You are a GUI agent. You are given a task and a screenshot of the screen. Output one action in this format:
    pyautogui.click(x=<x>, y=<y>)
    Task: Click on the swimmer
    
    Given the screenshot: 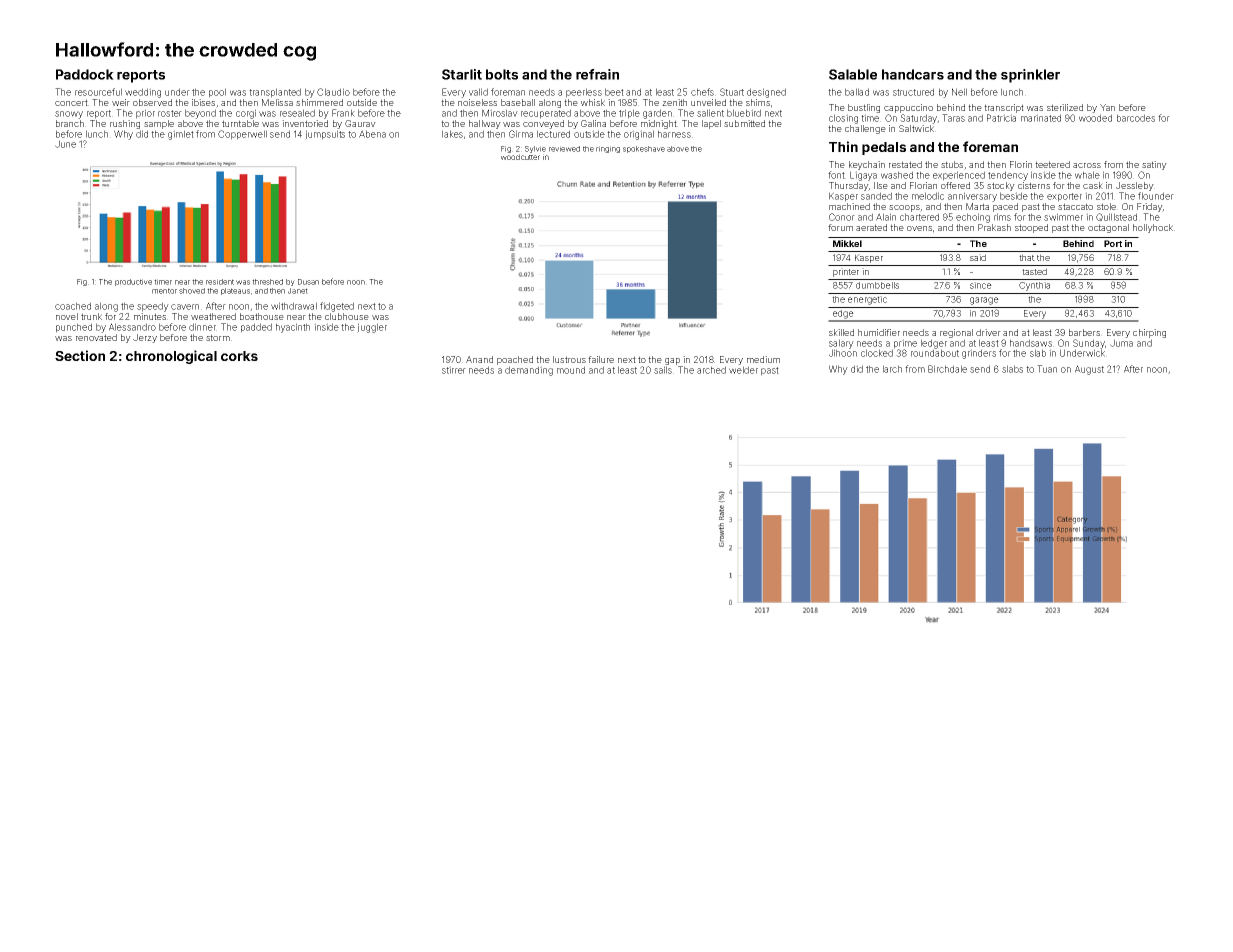 What is the action you would take?
    pyautogui.click(x=1063, y=217)
